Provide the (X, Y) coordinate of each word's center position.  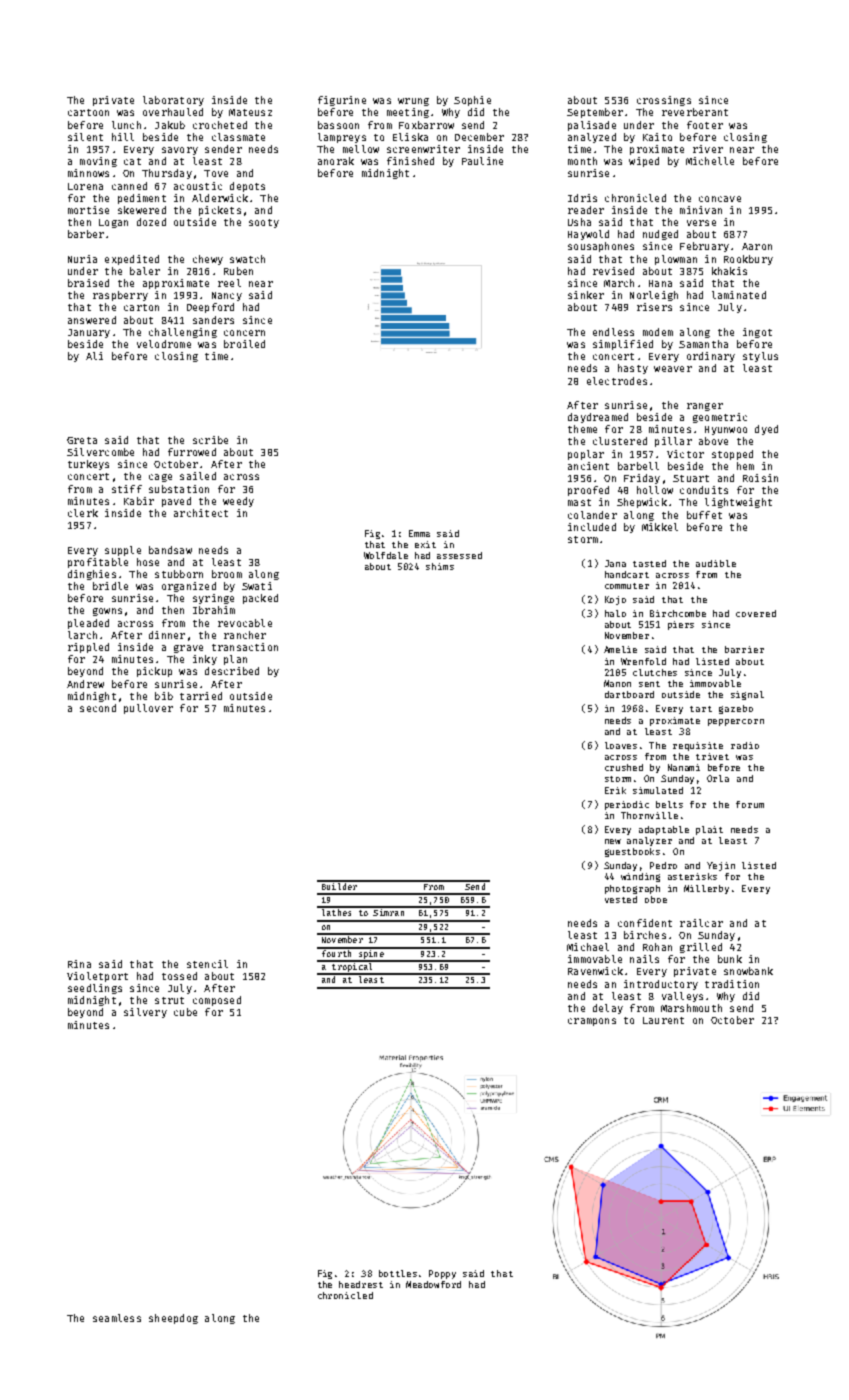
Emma (419, 533)
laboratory (173, 101)
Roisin (760, 478)
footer (705, 125)
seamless (117, 1318)
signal (747, 695)
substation (179, 489)
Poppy (442, 1274)
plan (235, 660)
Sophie (472, 101)
